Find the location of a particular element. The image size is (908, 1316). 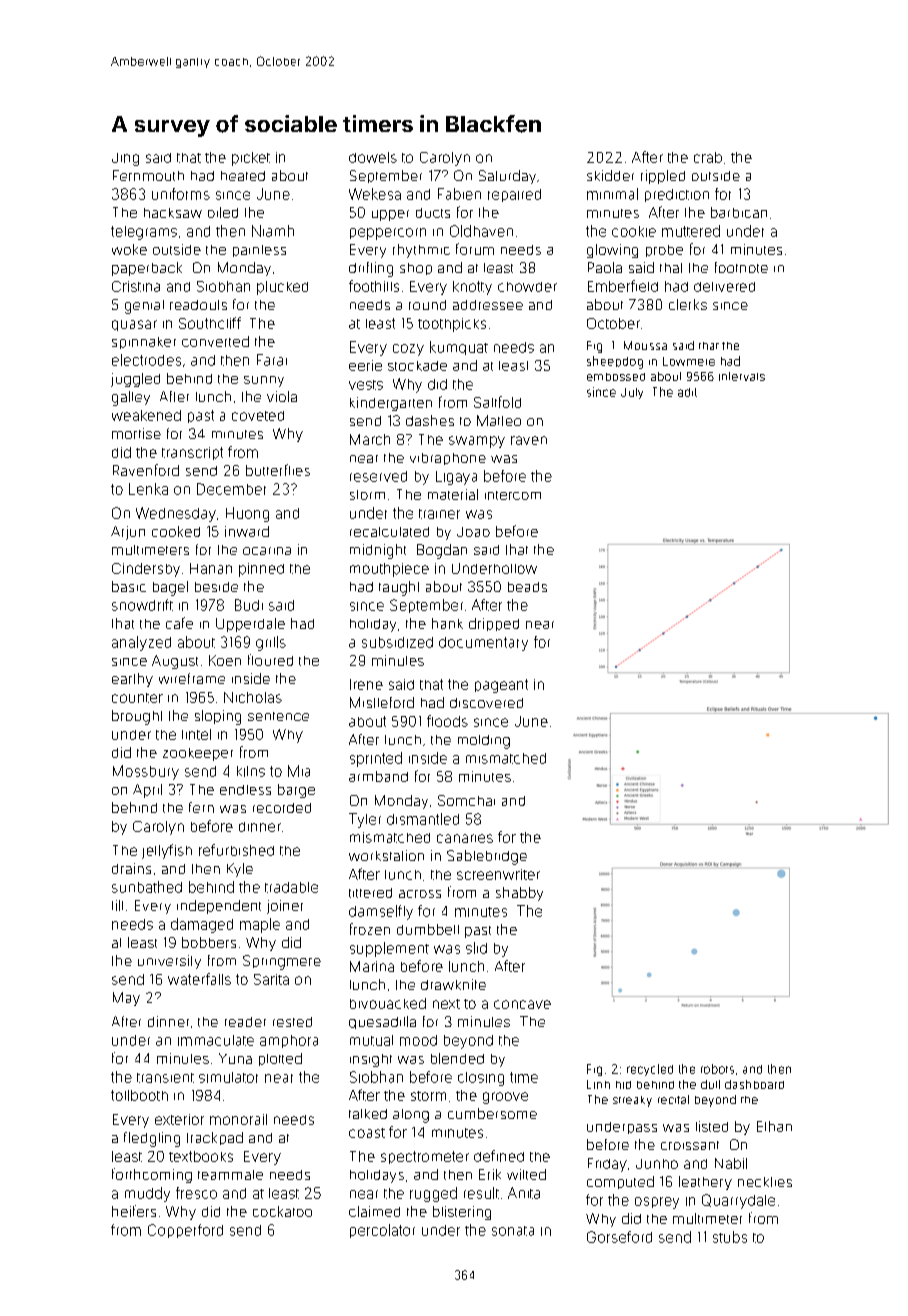

crab is located at coordinates (708, 157).
